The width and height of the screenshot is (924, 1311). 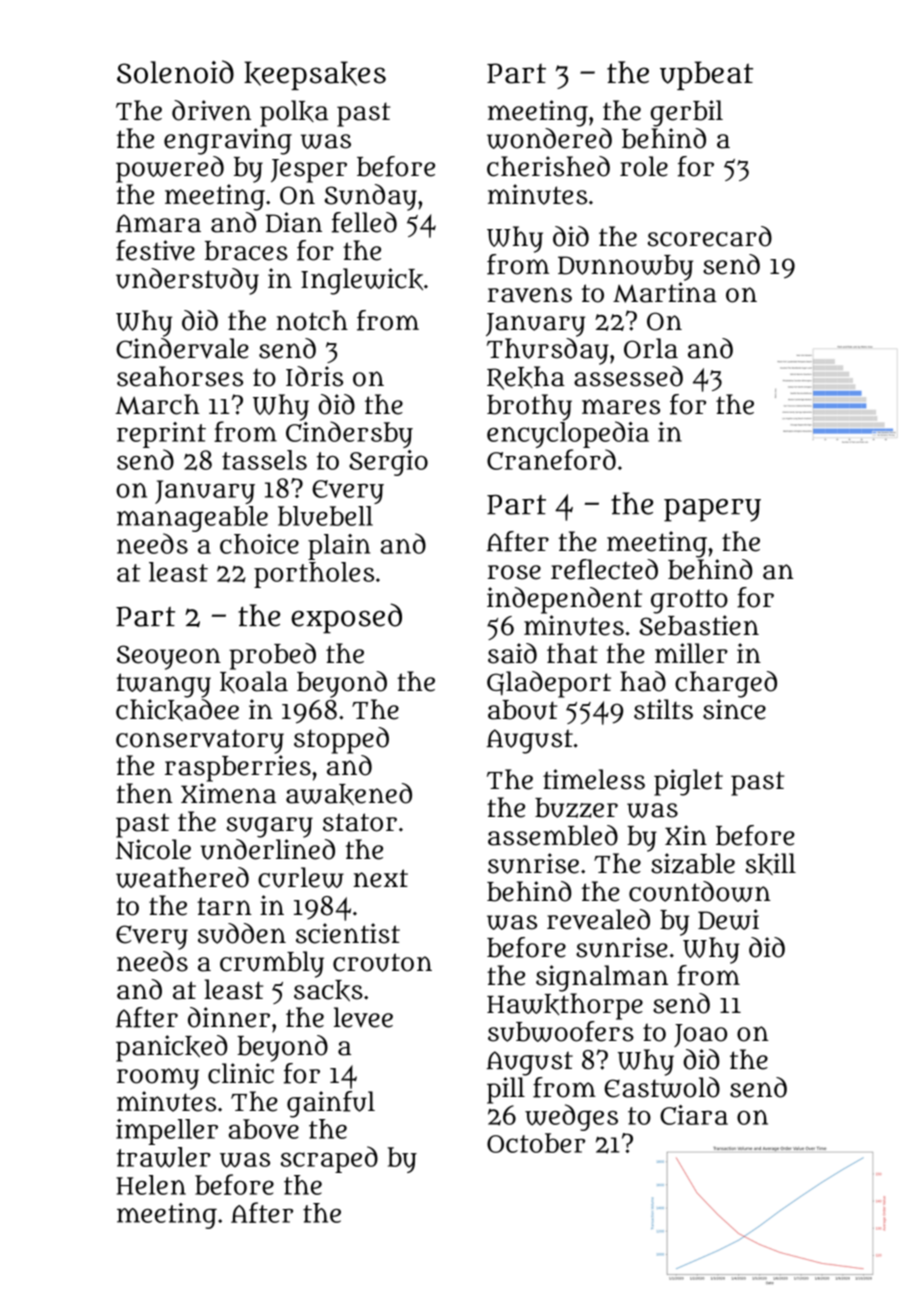 What do you see at coordinates (182, 348) in the screenshot?
I see `Cindervale` at bounding box center [182, 348].
